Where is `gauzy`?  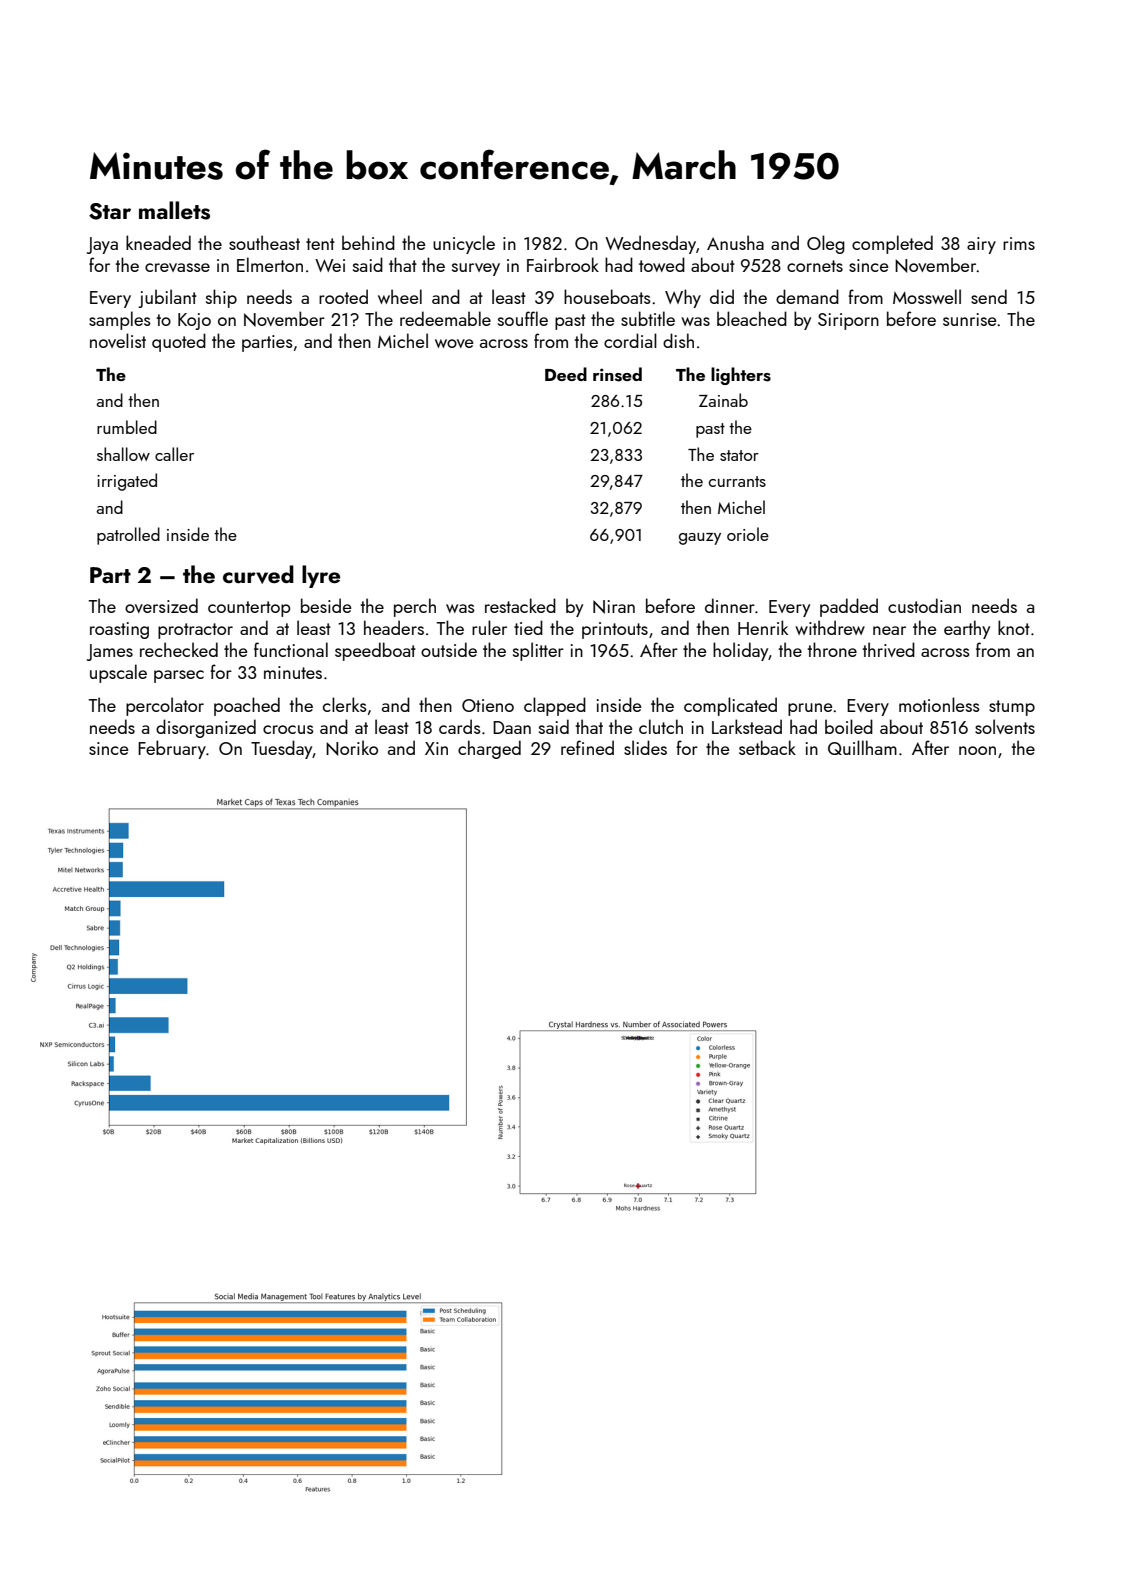 gauzy is located at coordinates (700, 539).
